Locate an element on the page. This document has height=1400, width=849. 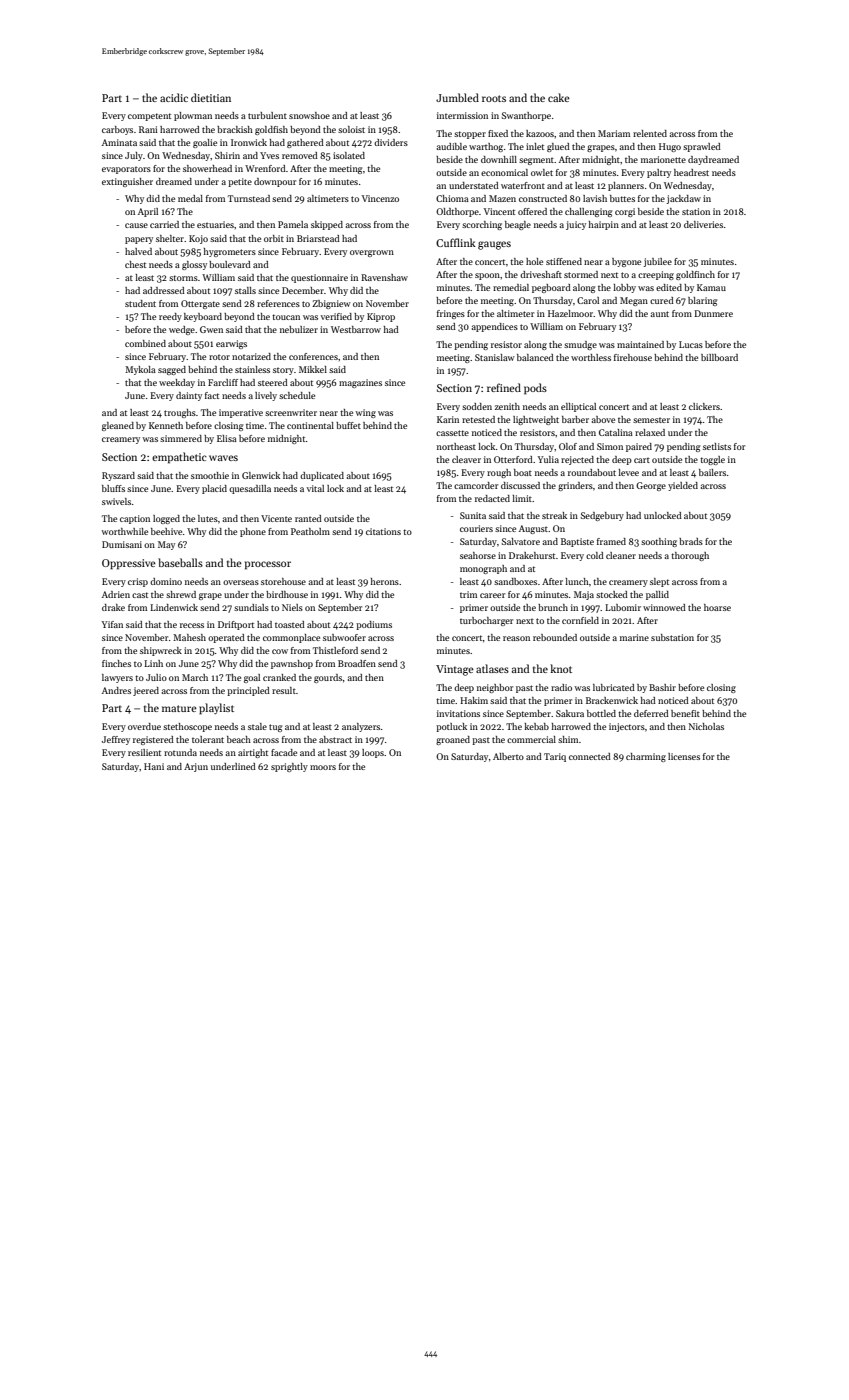
moors is located at coordinates (323, 767).
